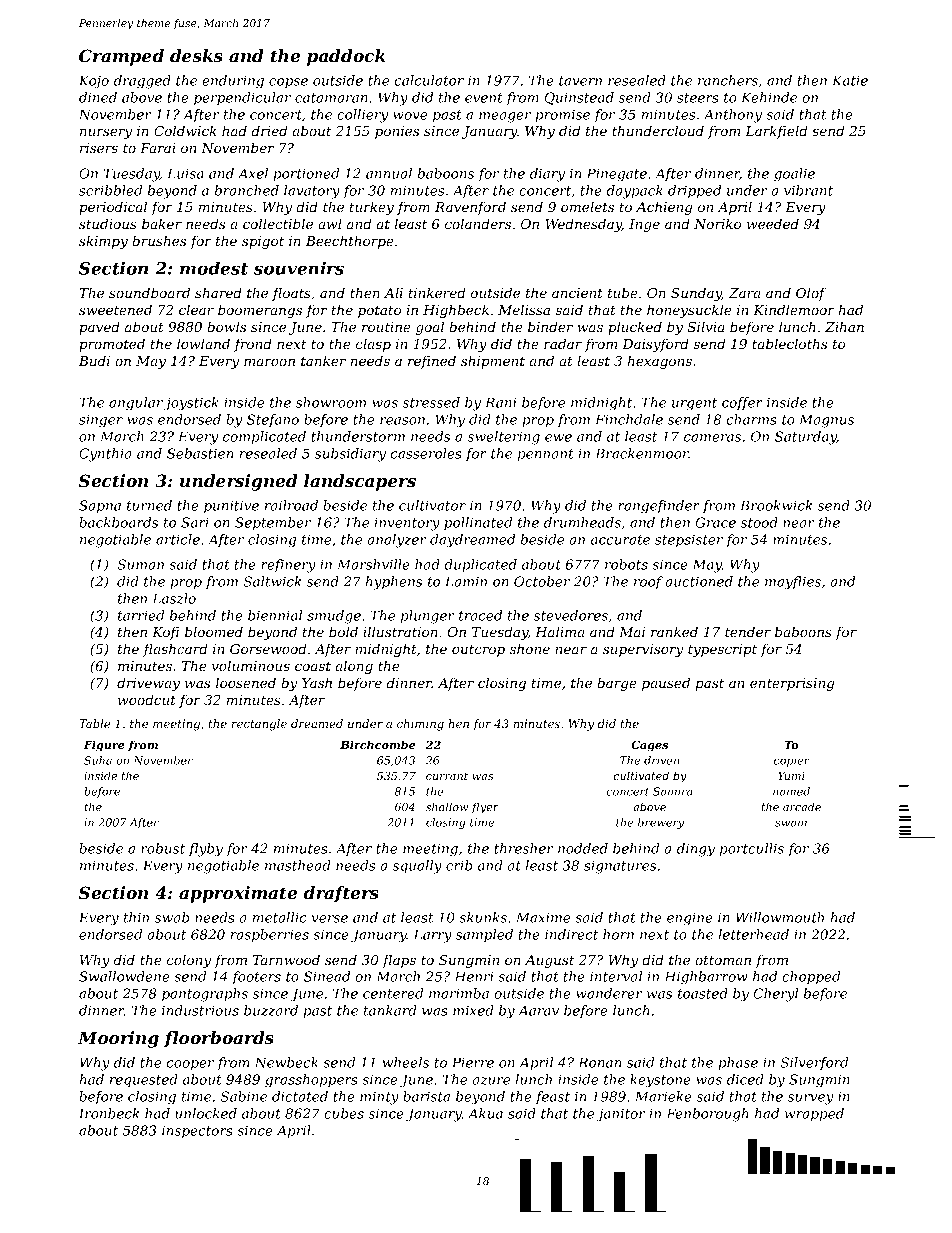 The height and width of the screenshot is (1233, 952). What do you see at coordinates (103, 242) in the screenshot?
I see `skimpy` at bounding box center [103, 242].
